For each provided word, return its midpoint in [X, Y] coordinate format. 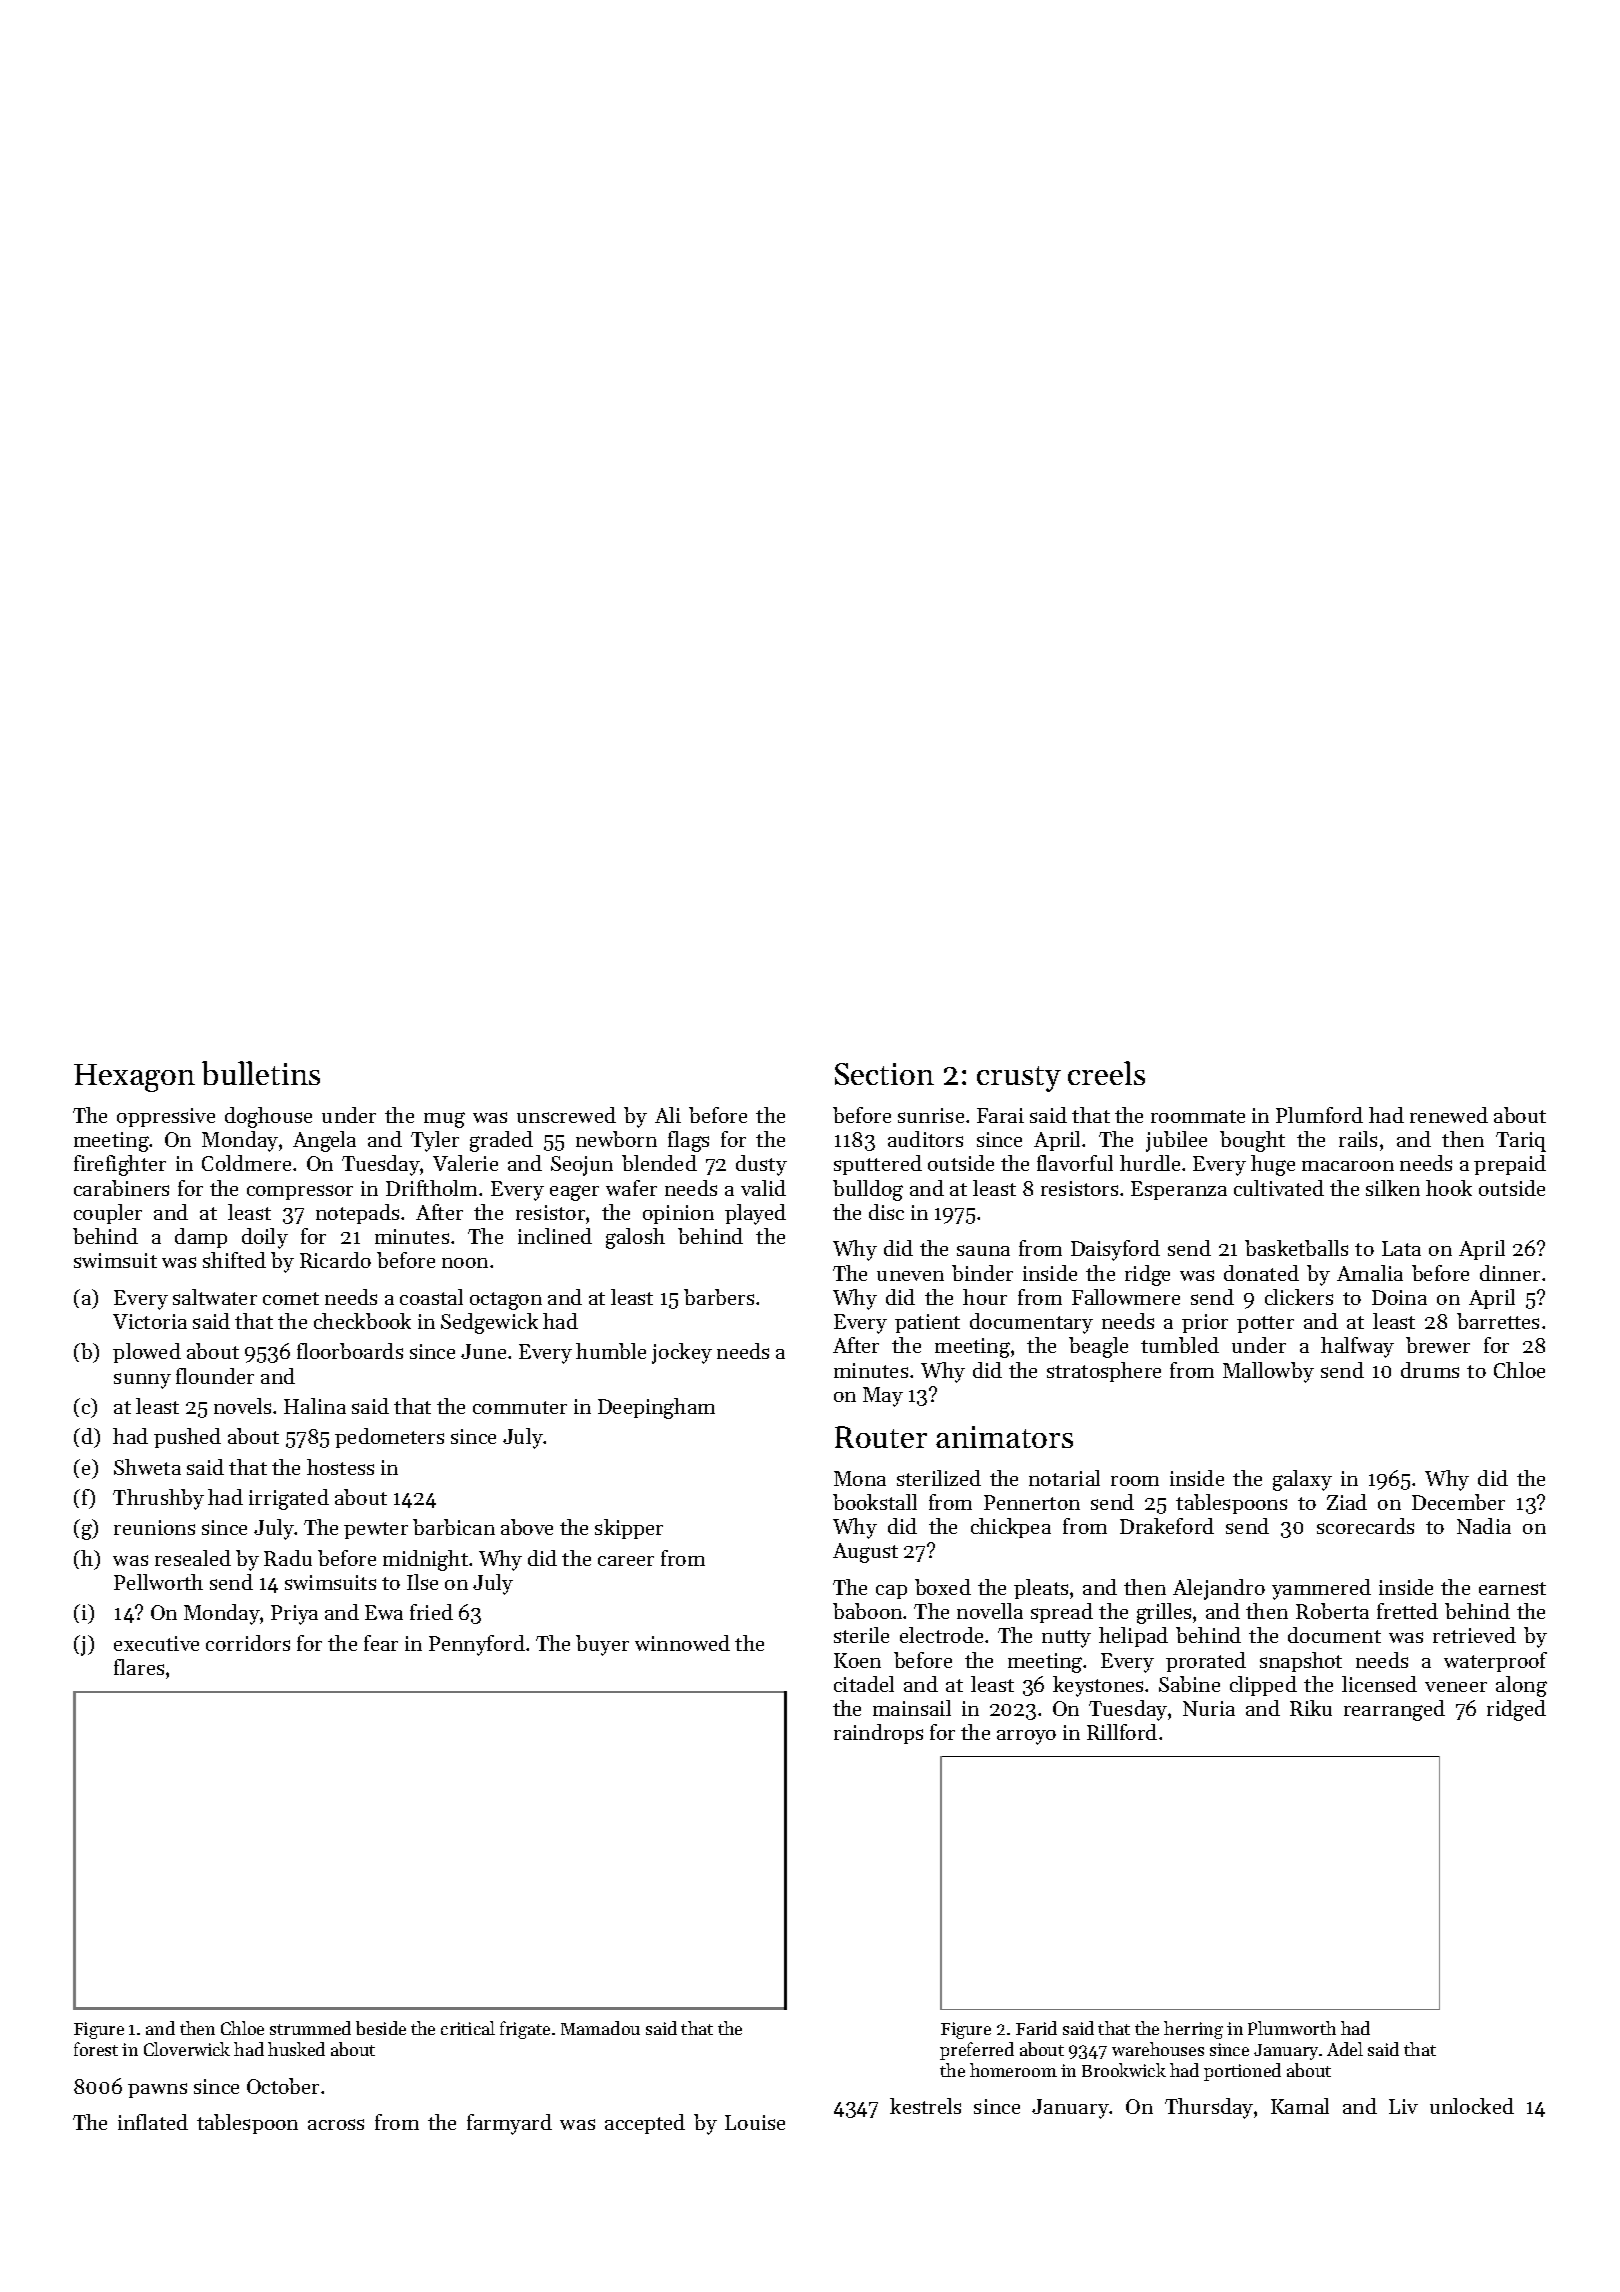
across [336, 2124]
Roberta [1332, 1611]
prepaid [1510, 1165]
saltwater [215, 1297]
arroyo [1026, 1737]
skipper [629, 1529]
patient [927, 1323]
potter [1265, 1324]
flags [688, 1141]
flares [139, 1667]
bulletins [261, 1073]
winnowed [682, 1643]
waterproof [1495, 1662]
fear [381, 1643]
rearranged [1394, 1710]
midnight [425, 1560]
